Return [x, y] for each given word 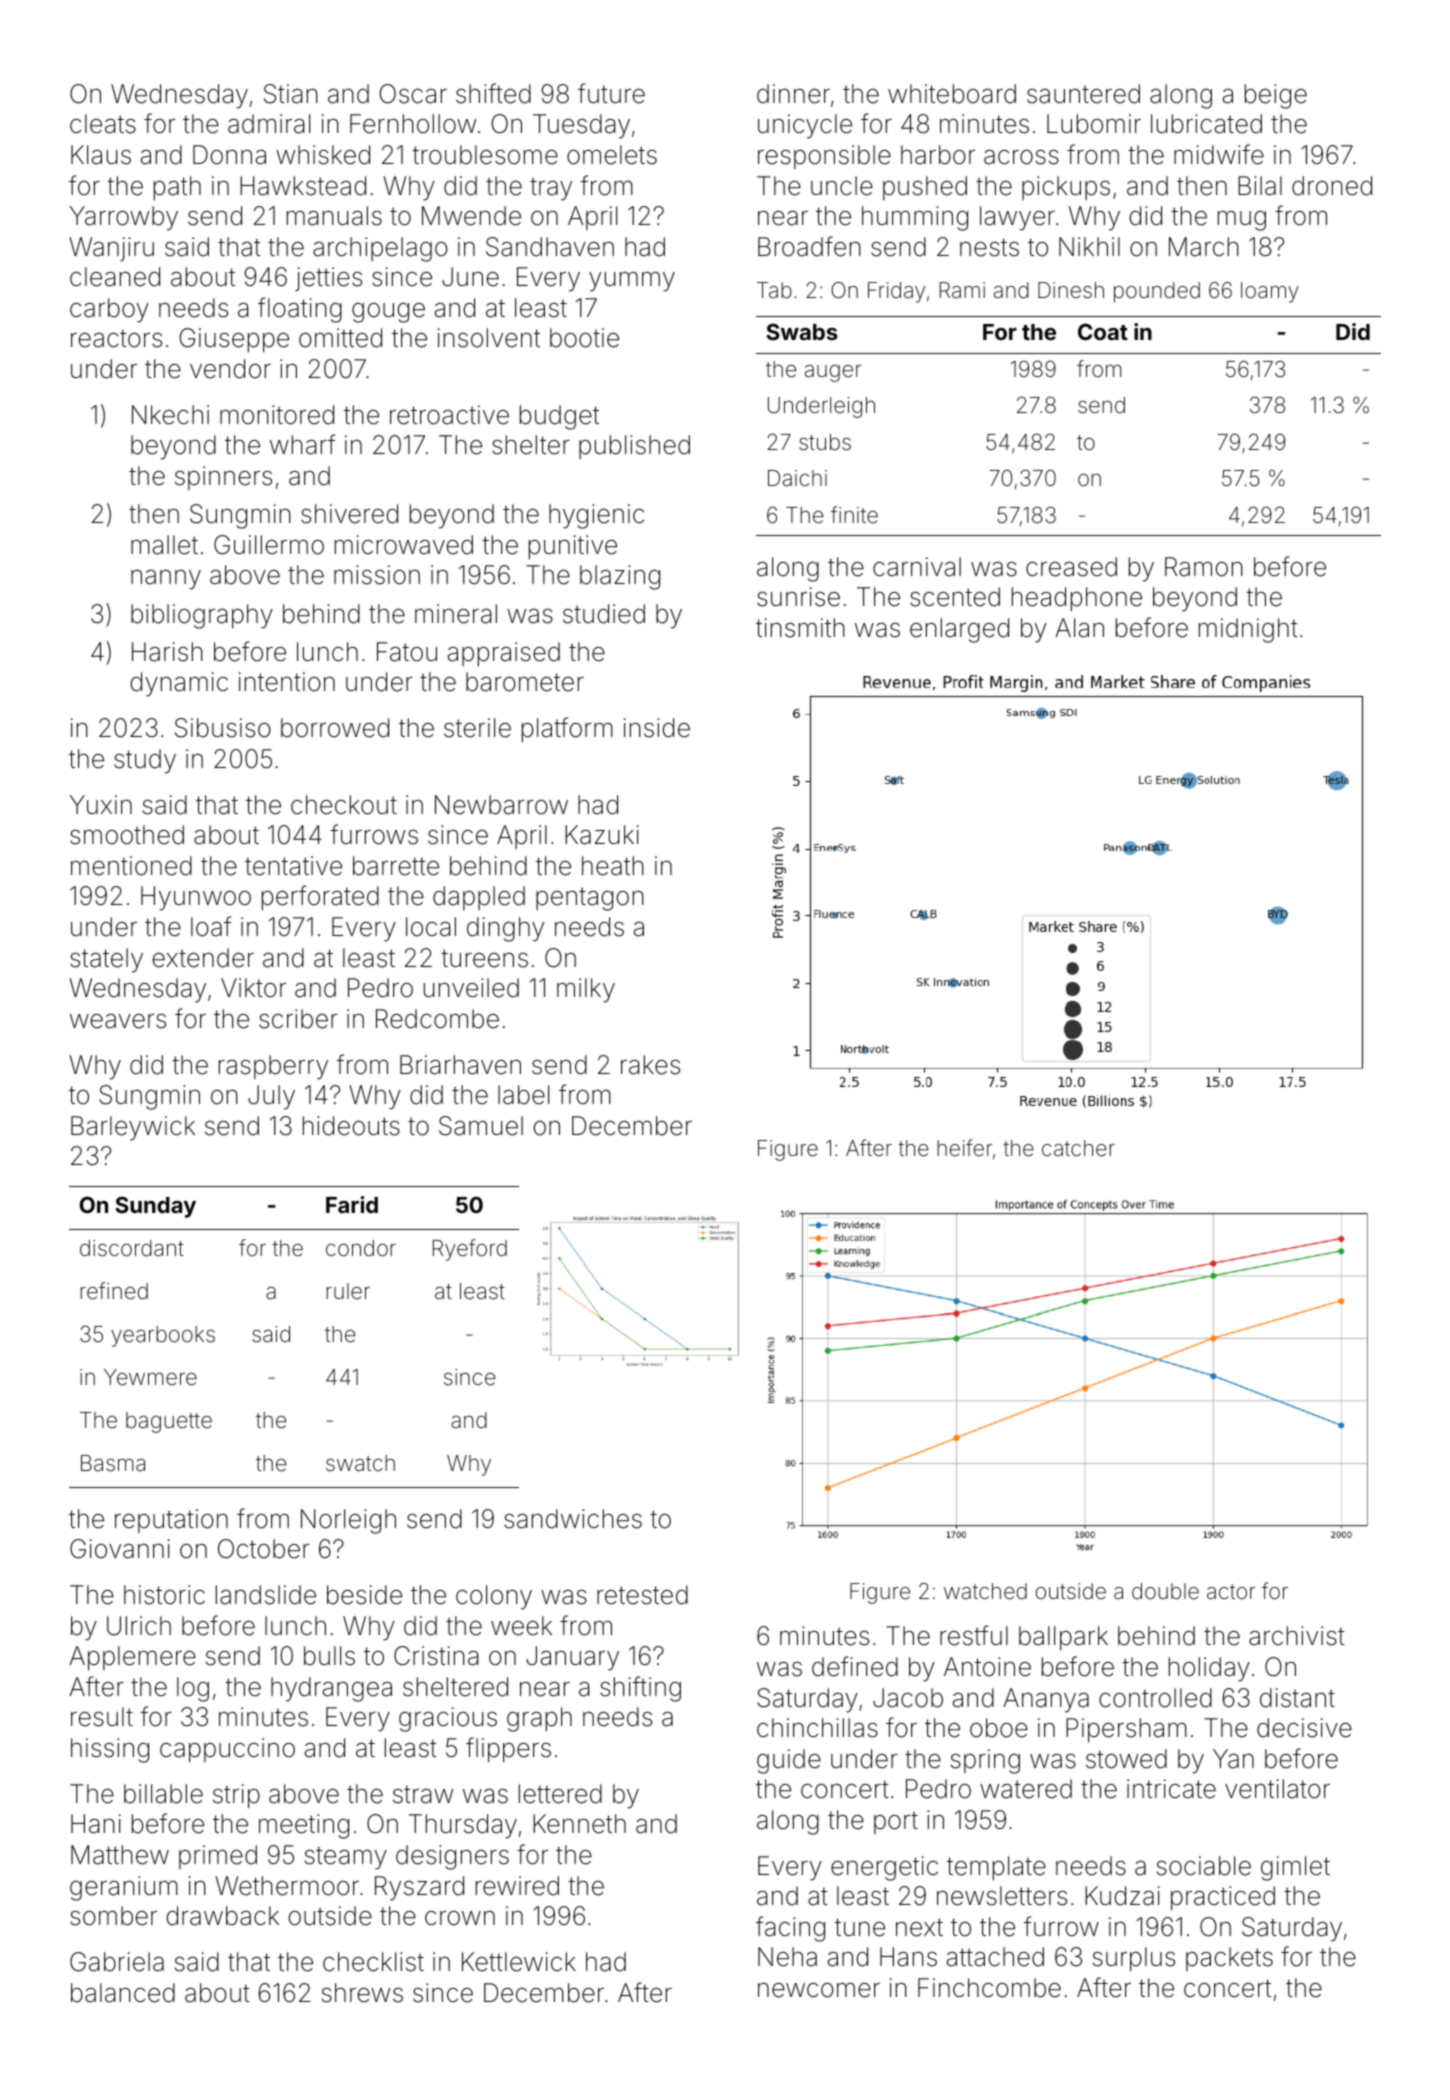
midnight [1248, 630]
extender [203, 958]
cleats [103, 124]
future [611, 93]
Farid [352, 1204]
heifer [964, 1147]
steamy [346, 1858]
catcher [1078, 1148]
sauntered [1083, 94]
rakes [650, 1065]
